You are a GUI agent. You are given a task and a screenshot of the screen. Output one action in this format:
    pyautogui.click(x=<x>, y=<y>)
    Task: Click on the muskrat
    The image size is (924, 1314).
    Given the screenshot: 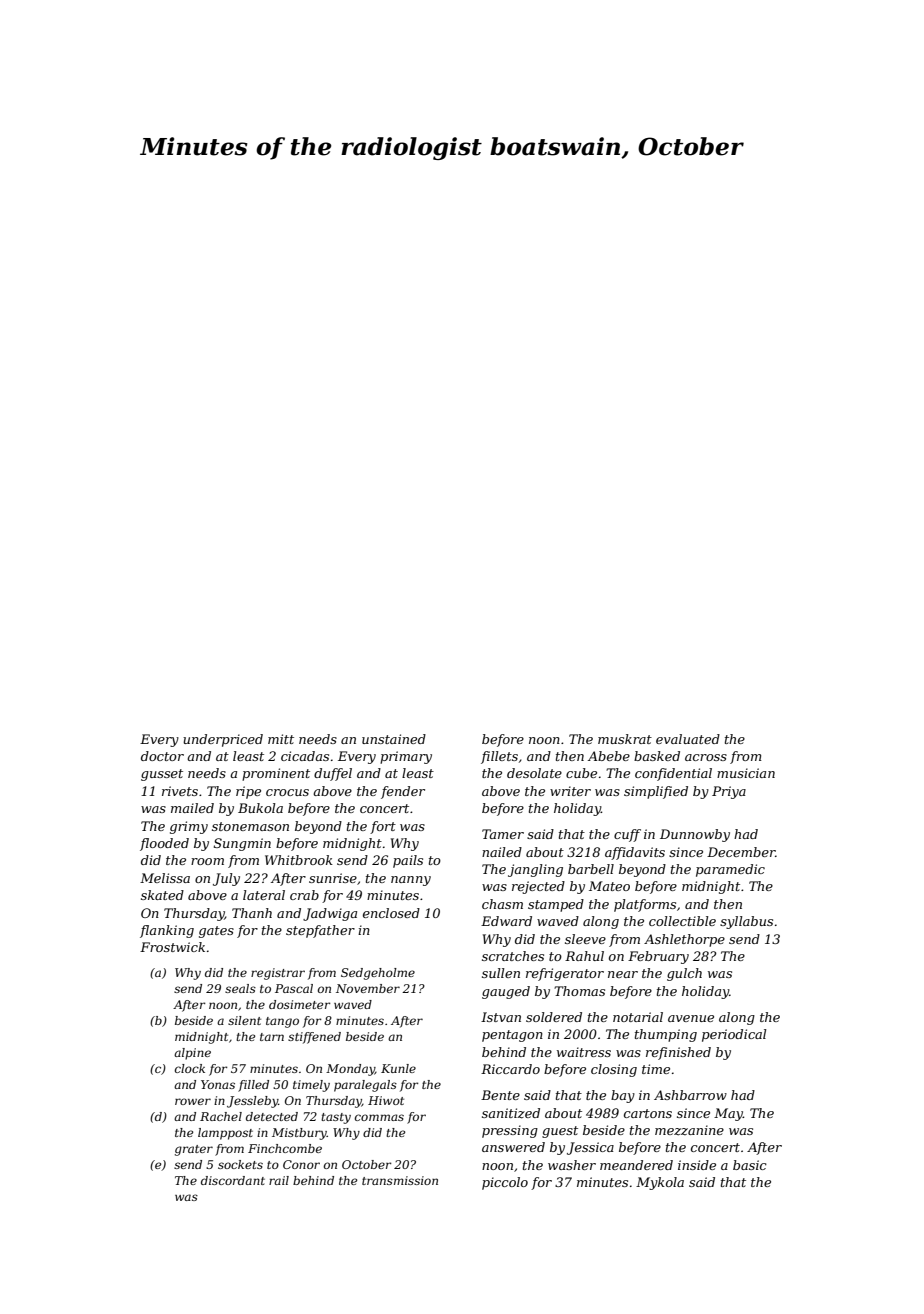 What is the action you would take?
    pyautogui.click(x=625, y=739)
